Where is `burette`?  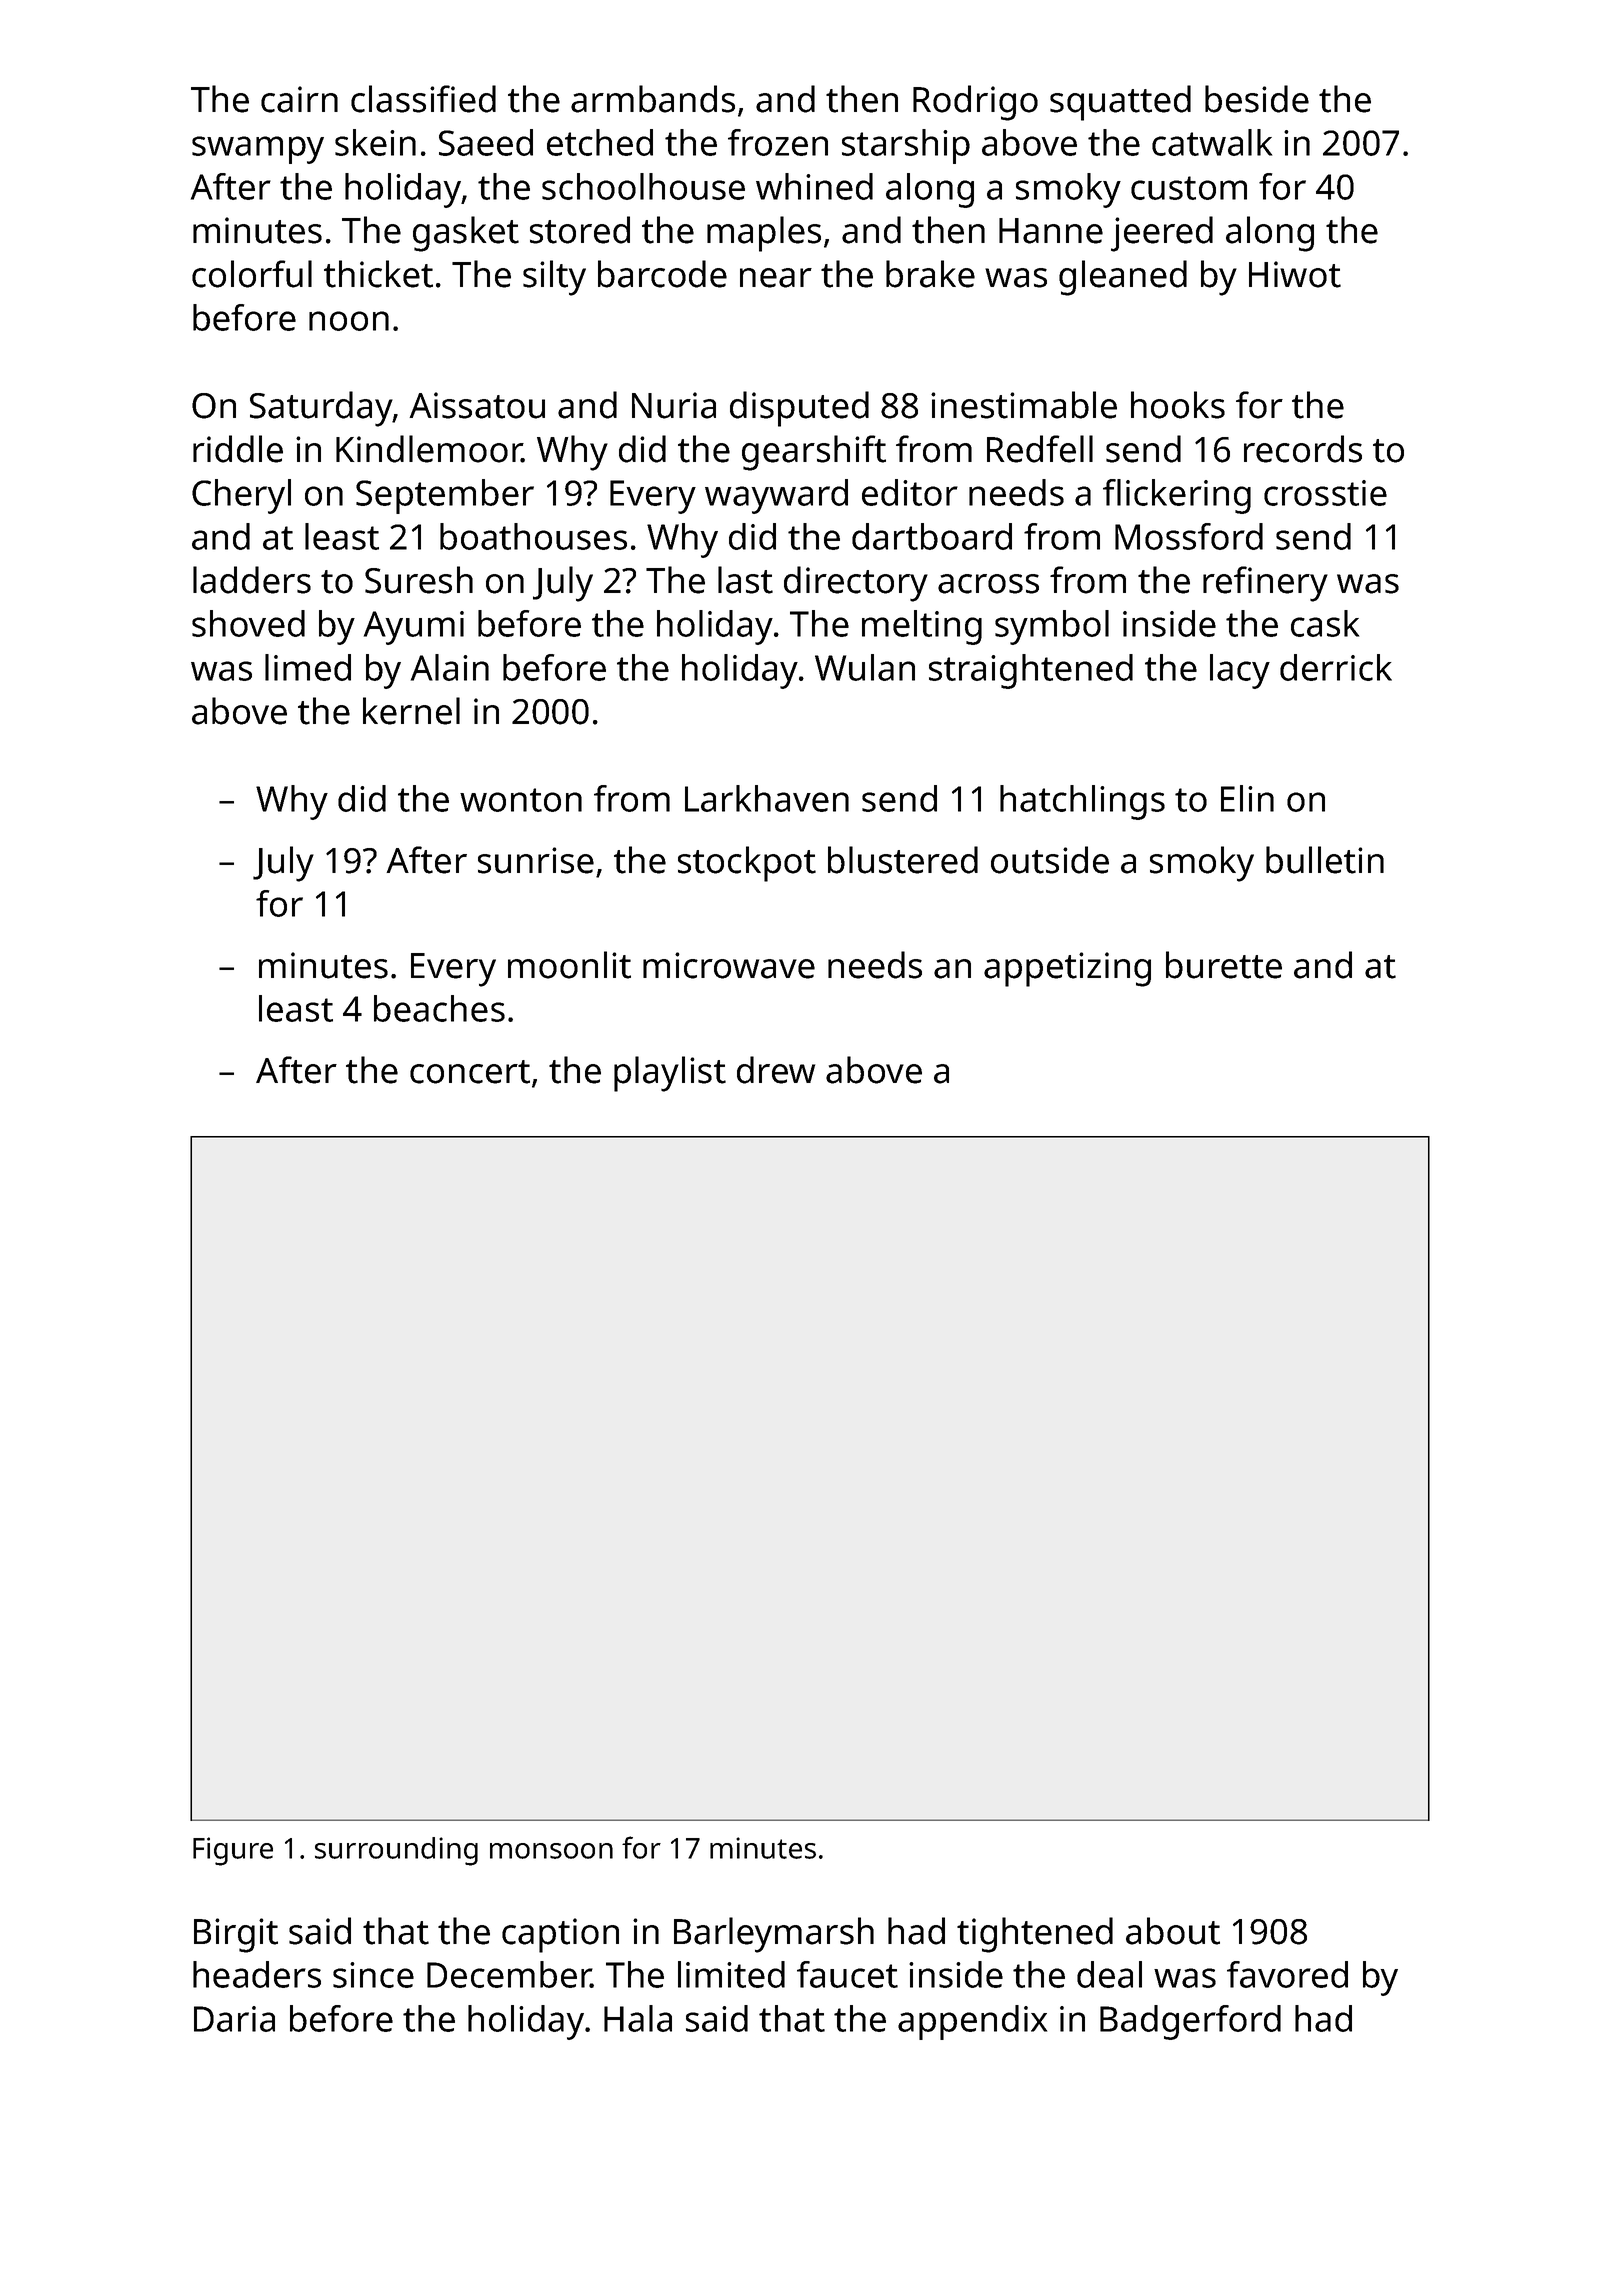
burette is located at coordinates (1224, 965).
